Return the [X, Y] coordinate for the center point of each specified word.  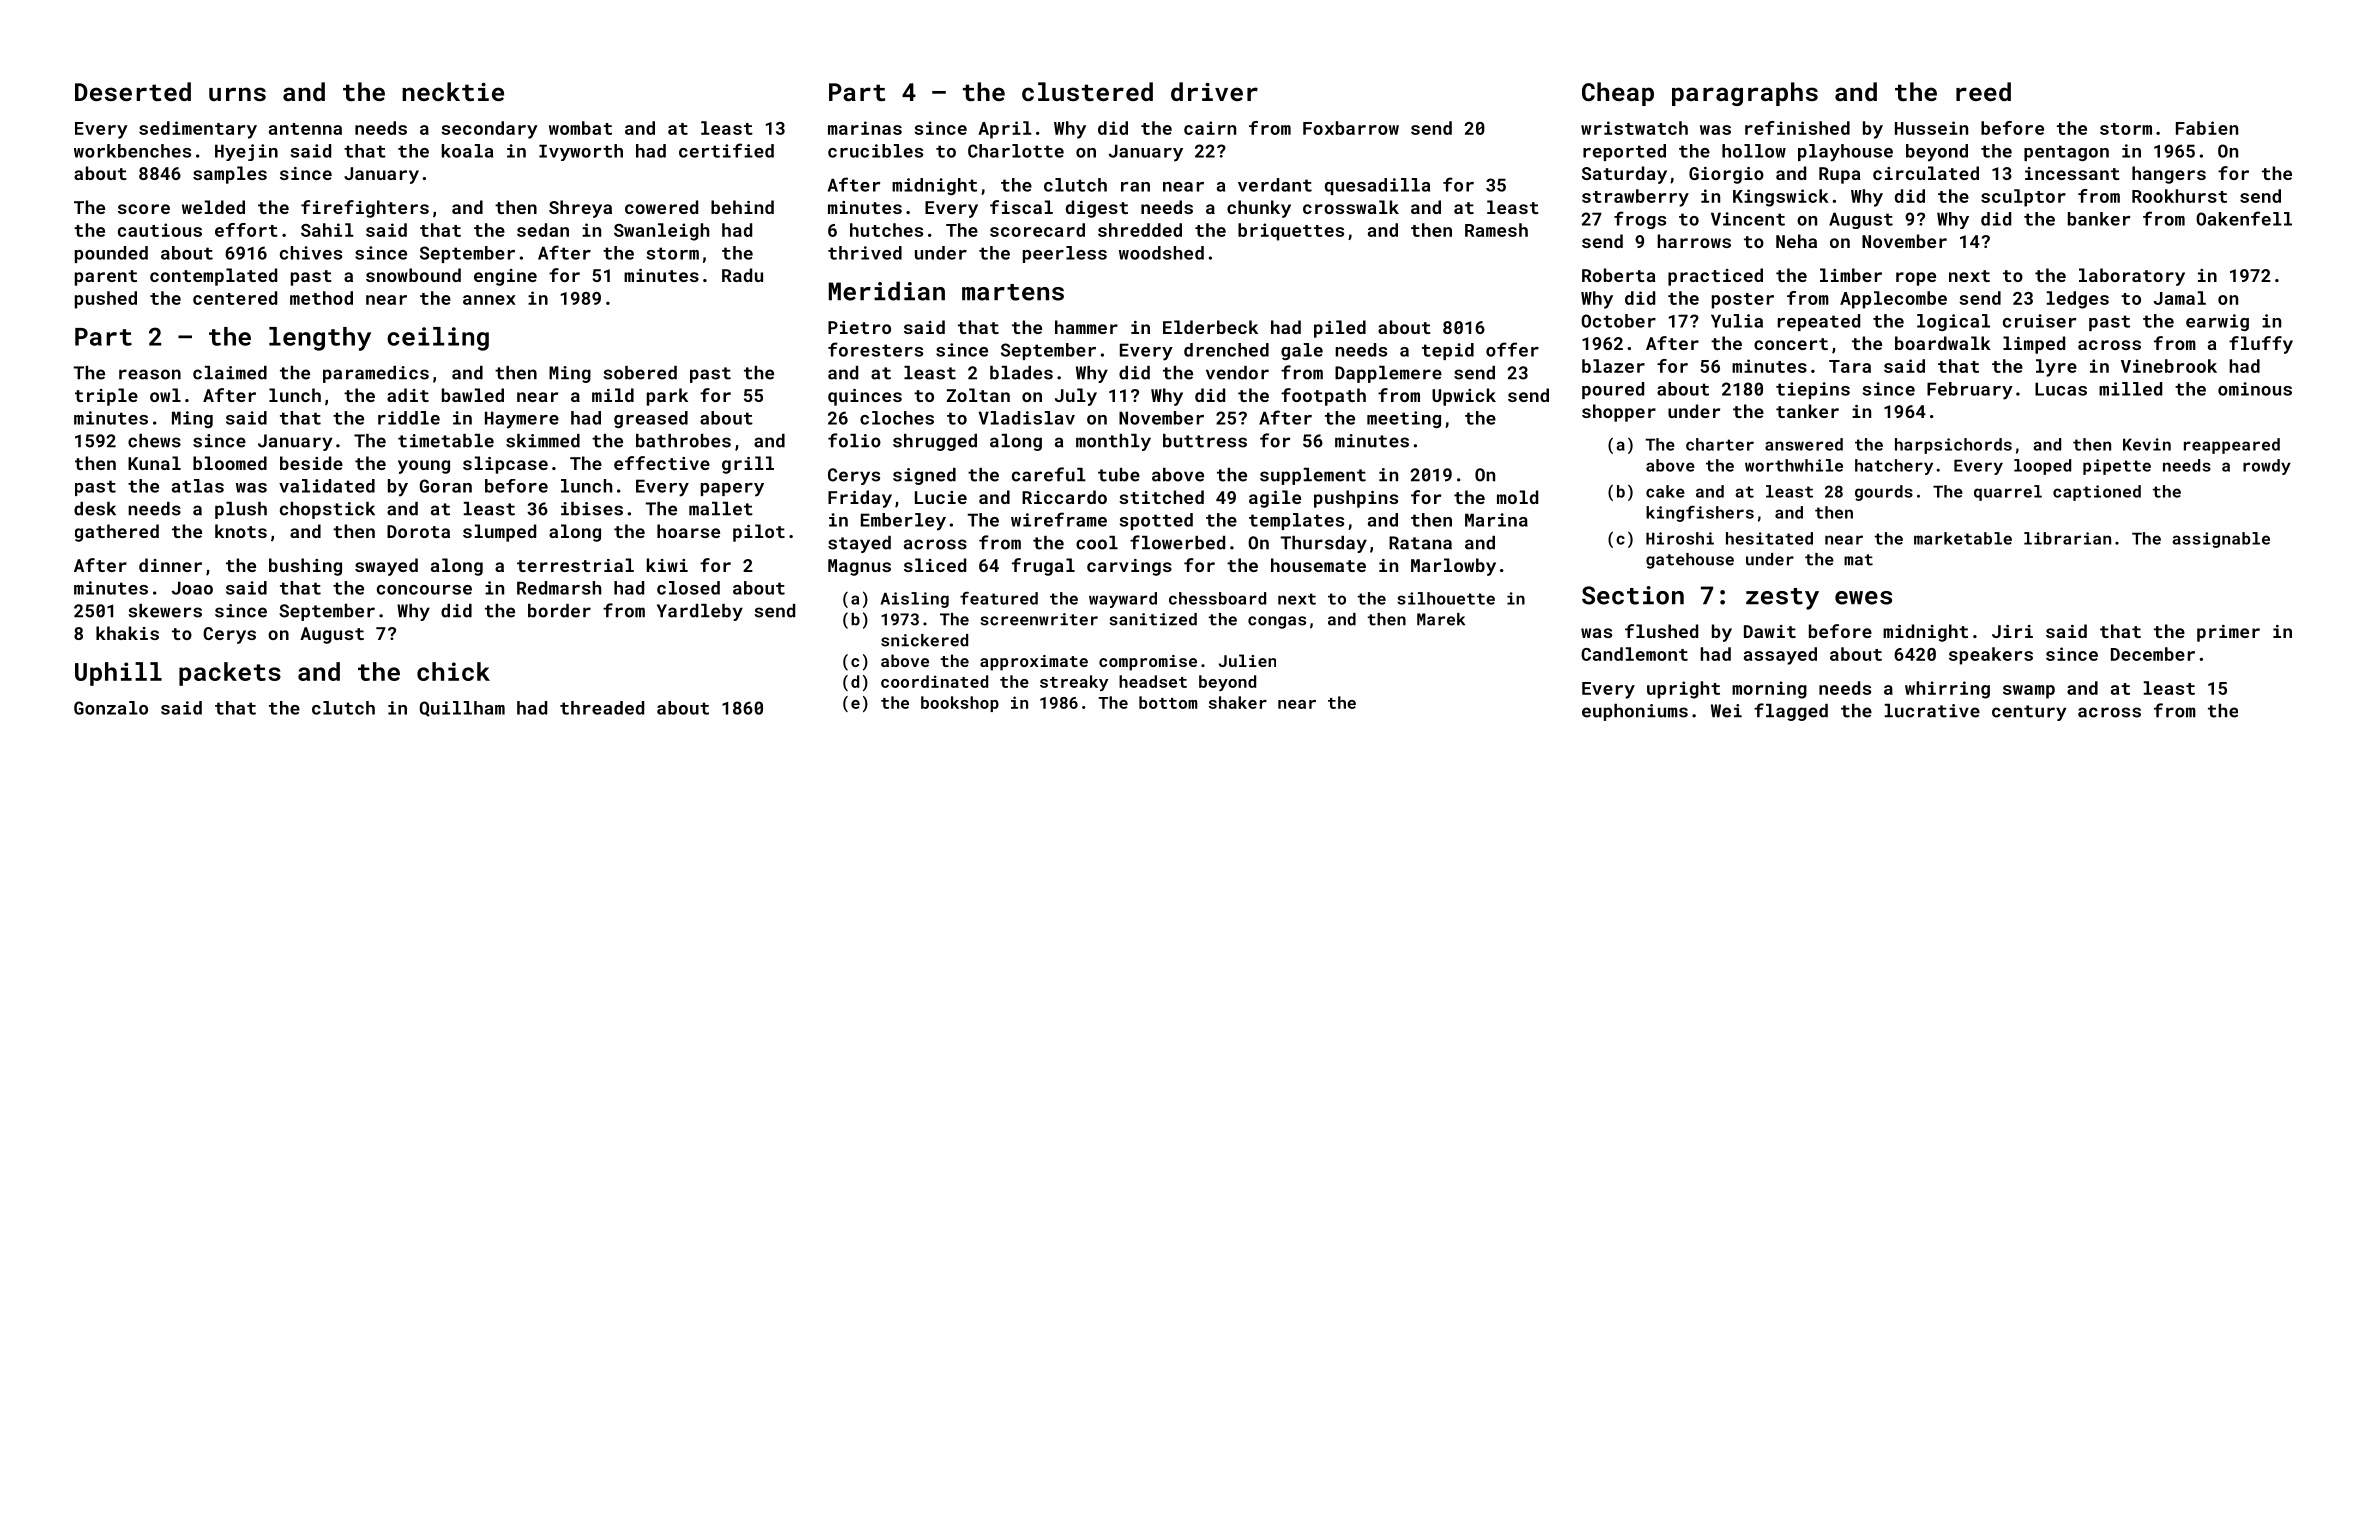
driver [1214, 91]
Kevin [2147, 444]
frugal [1043, 567]
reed [1983, 91]
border [559, 611]
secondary [489, 130]
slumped [499, 533]
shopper [1619, 413]
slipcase [505, 465]
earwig [2217, 322]
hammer [1086, 327]
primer [2228, 633]
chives [311, 253]
